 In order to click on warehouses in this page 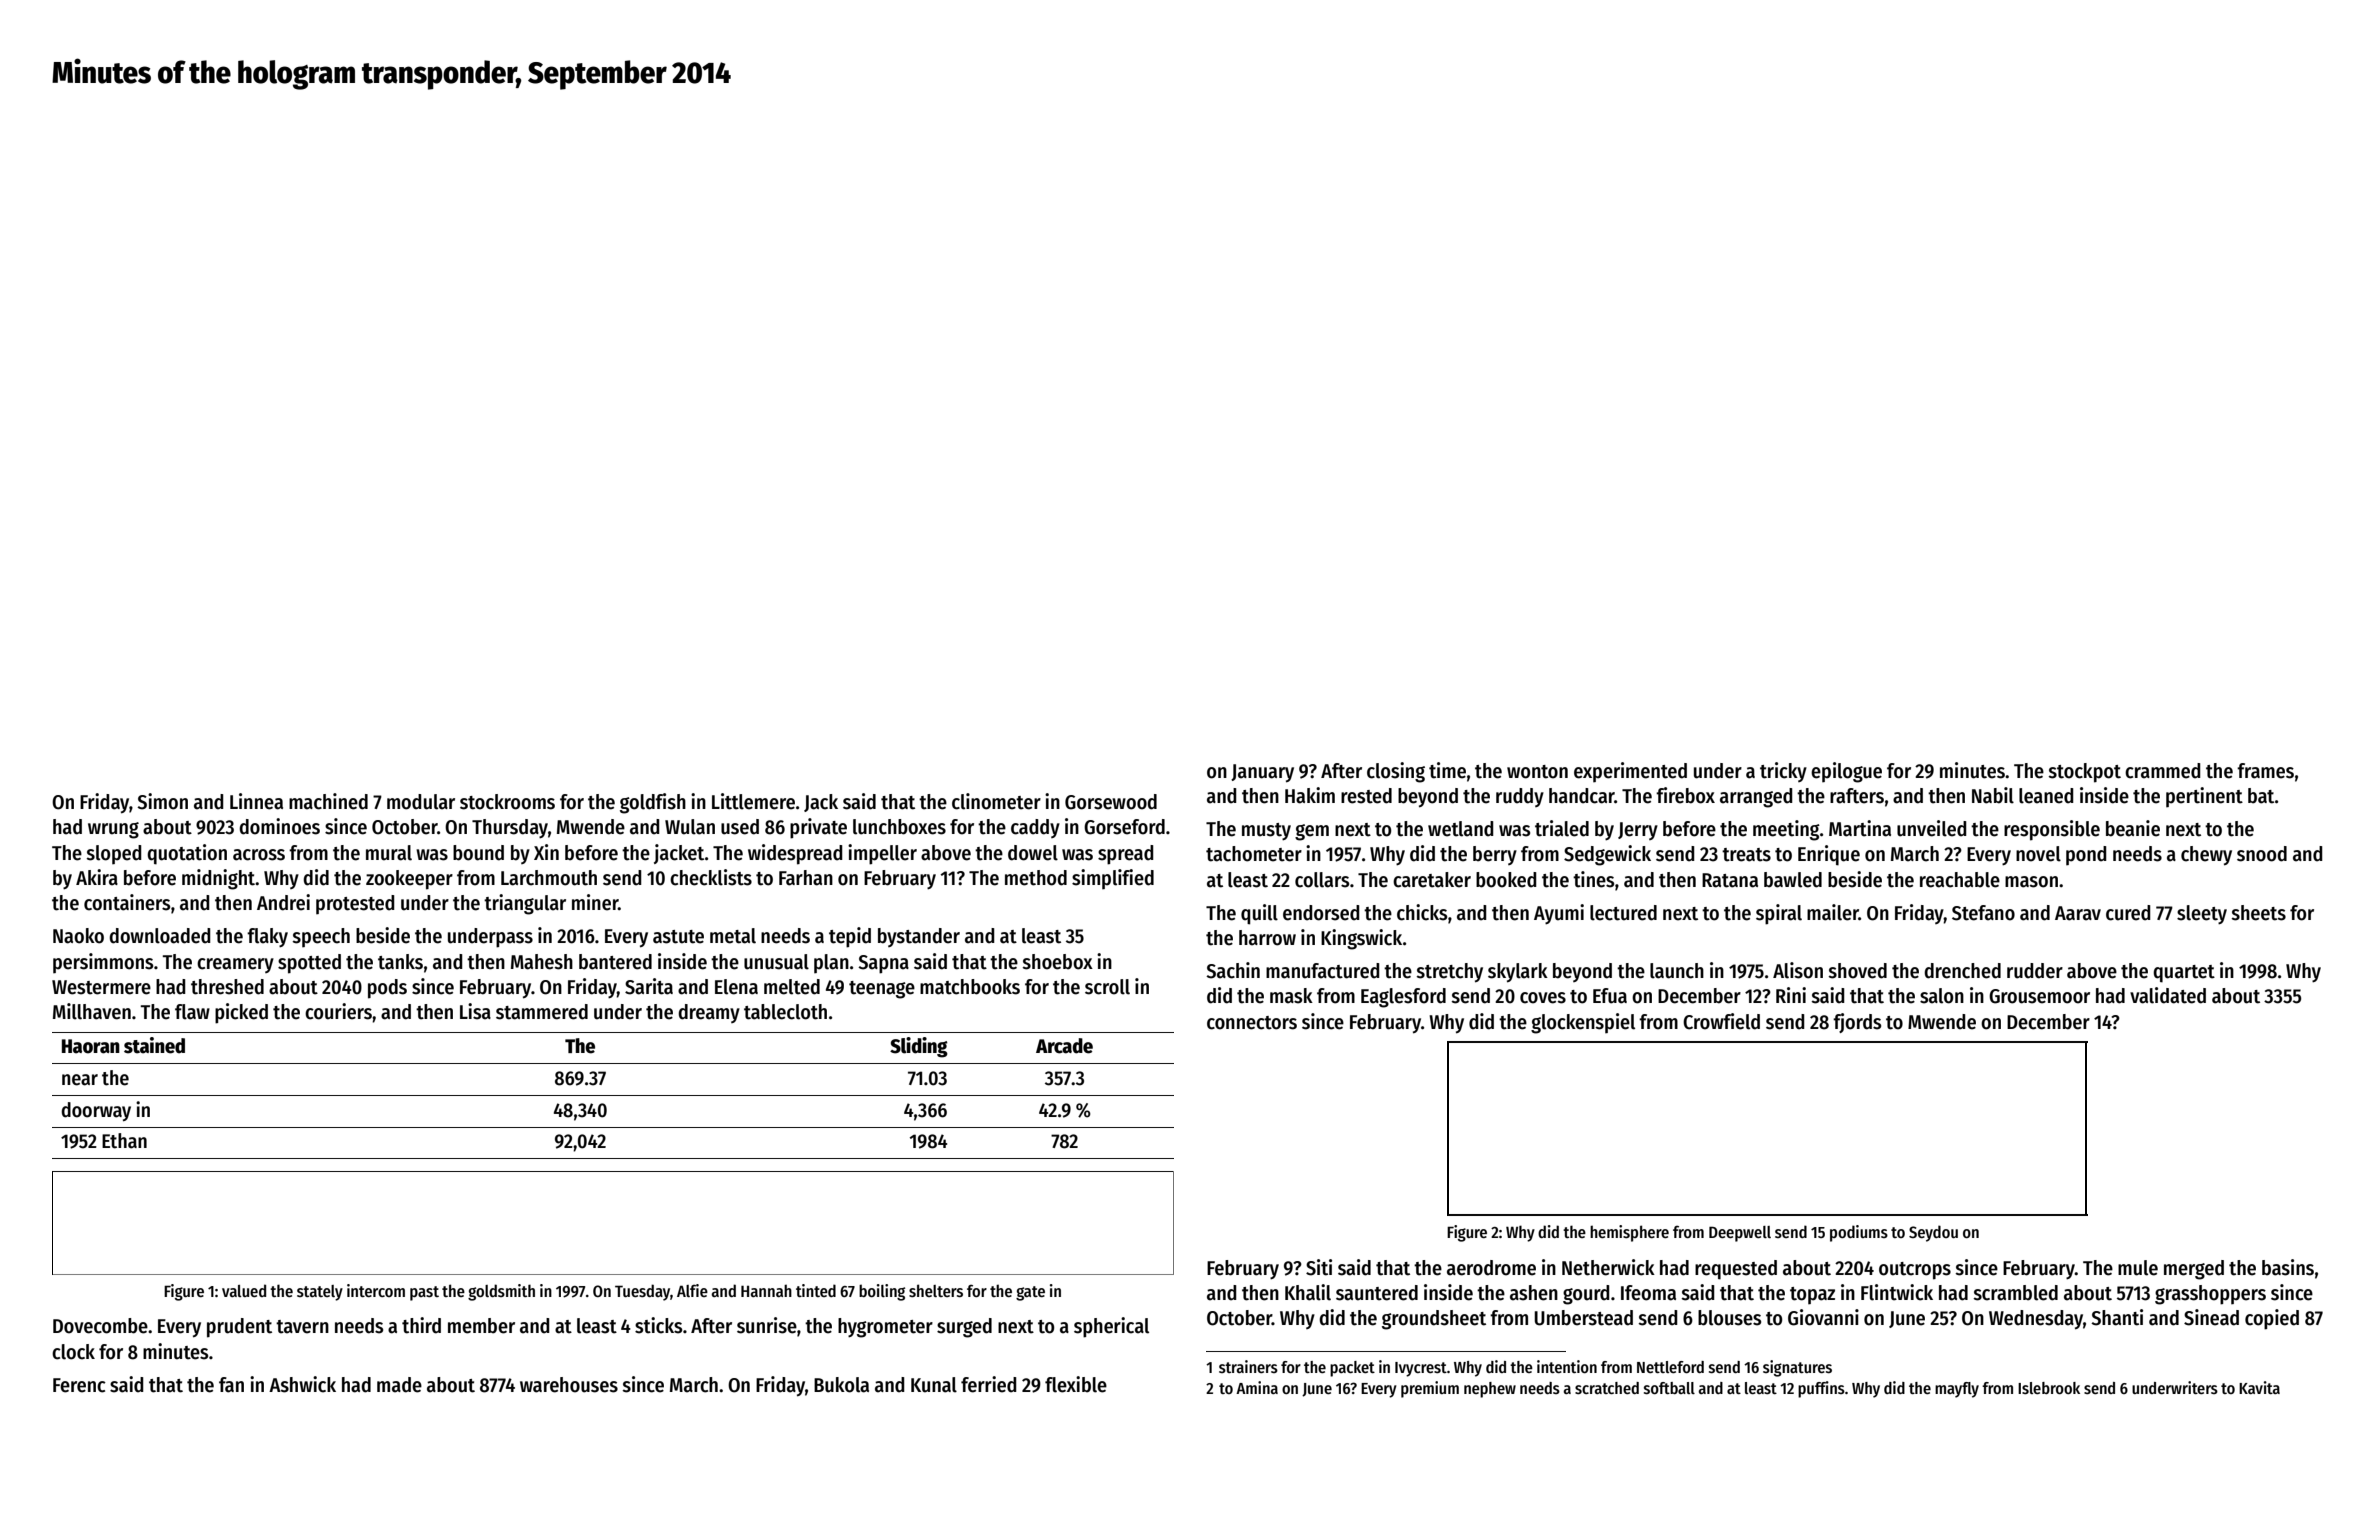, I will do `click(569, 1385)`.
